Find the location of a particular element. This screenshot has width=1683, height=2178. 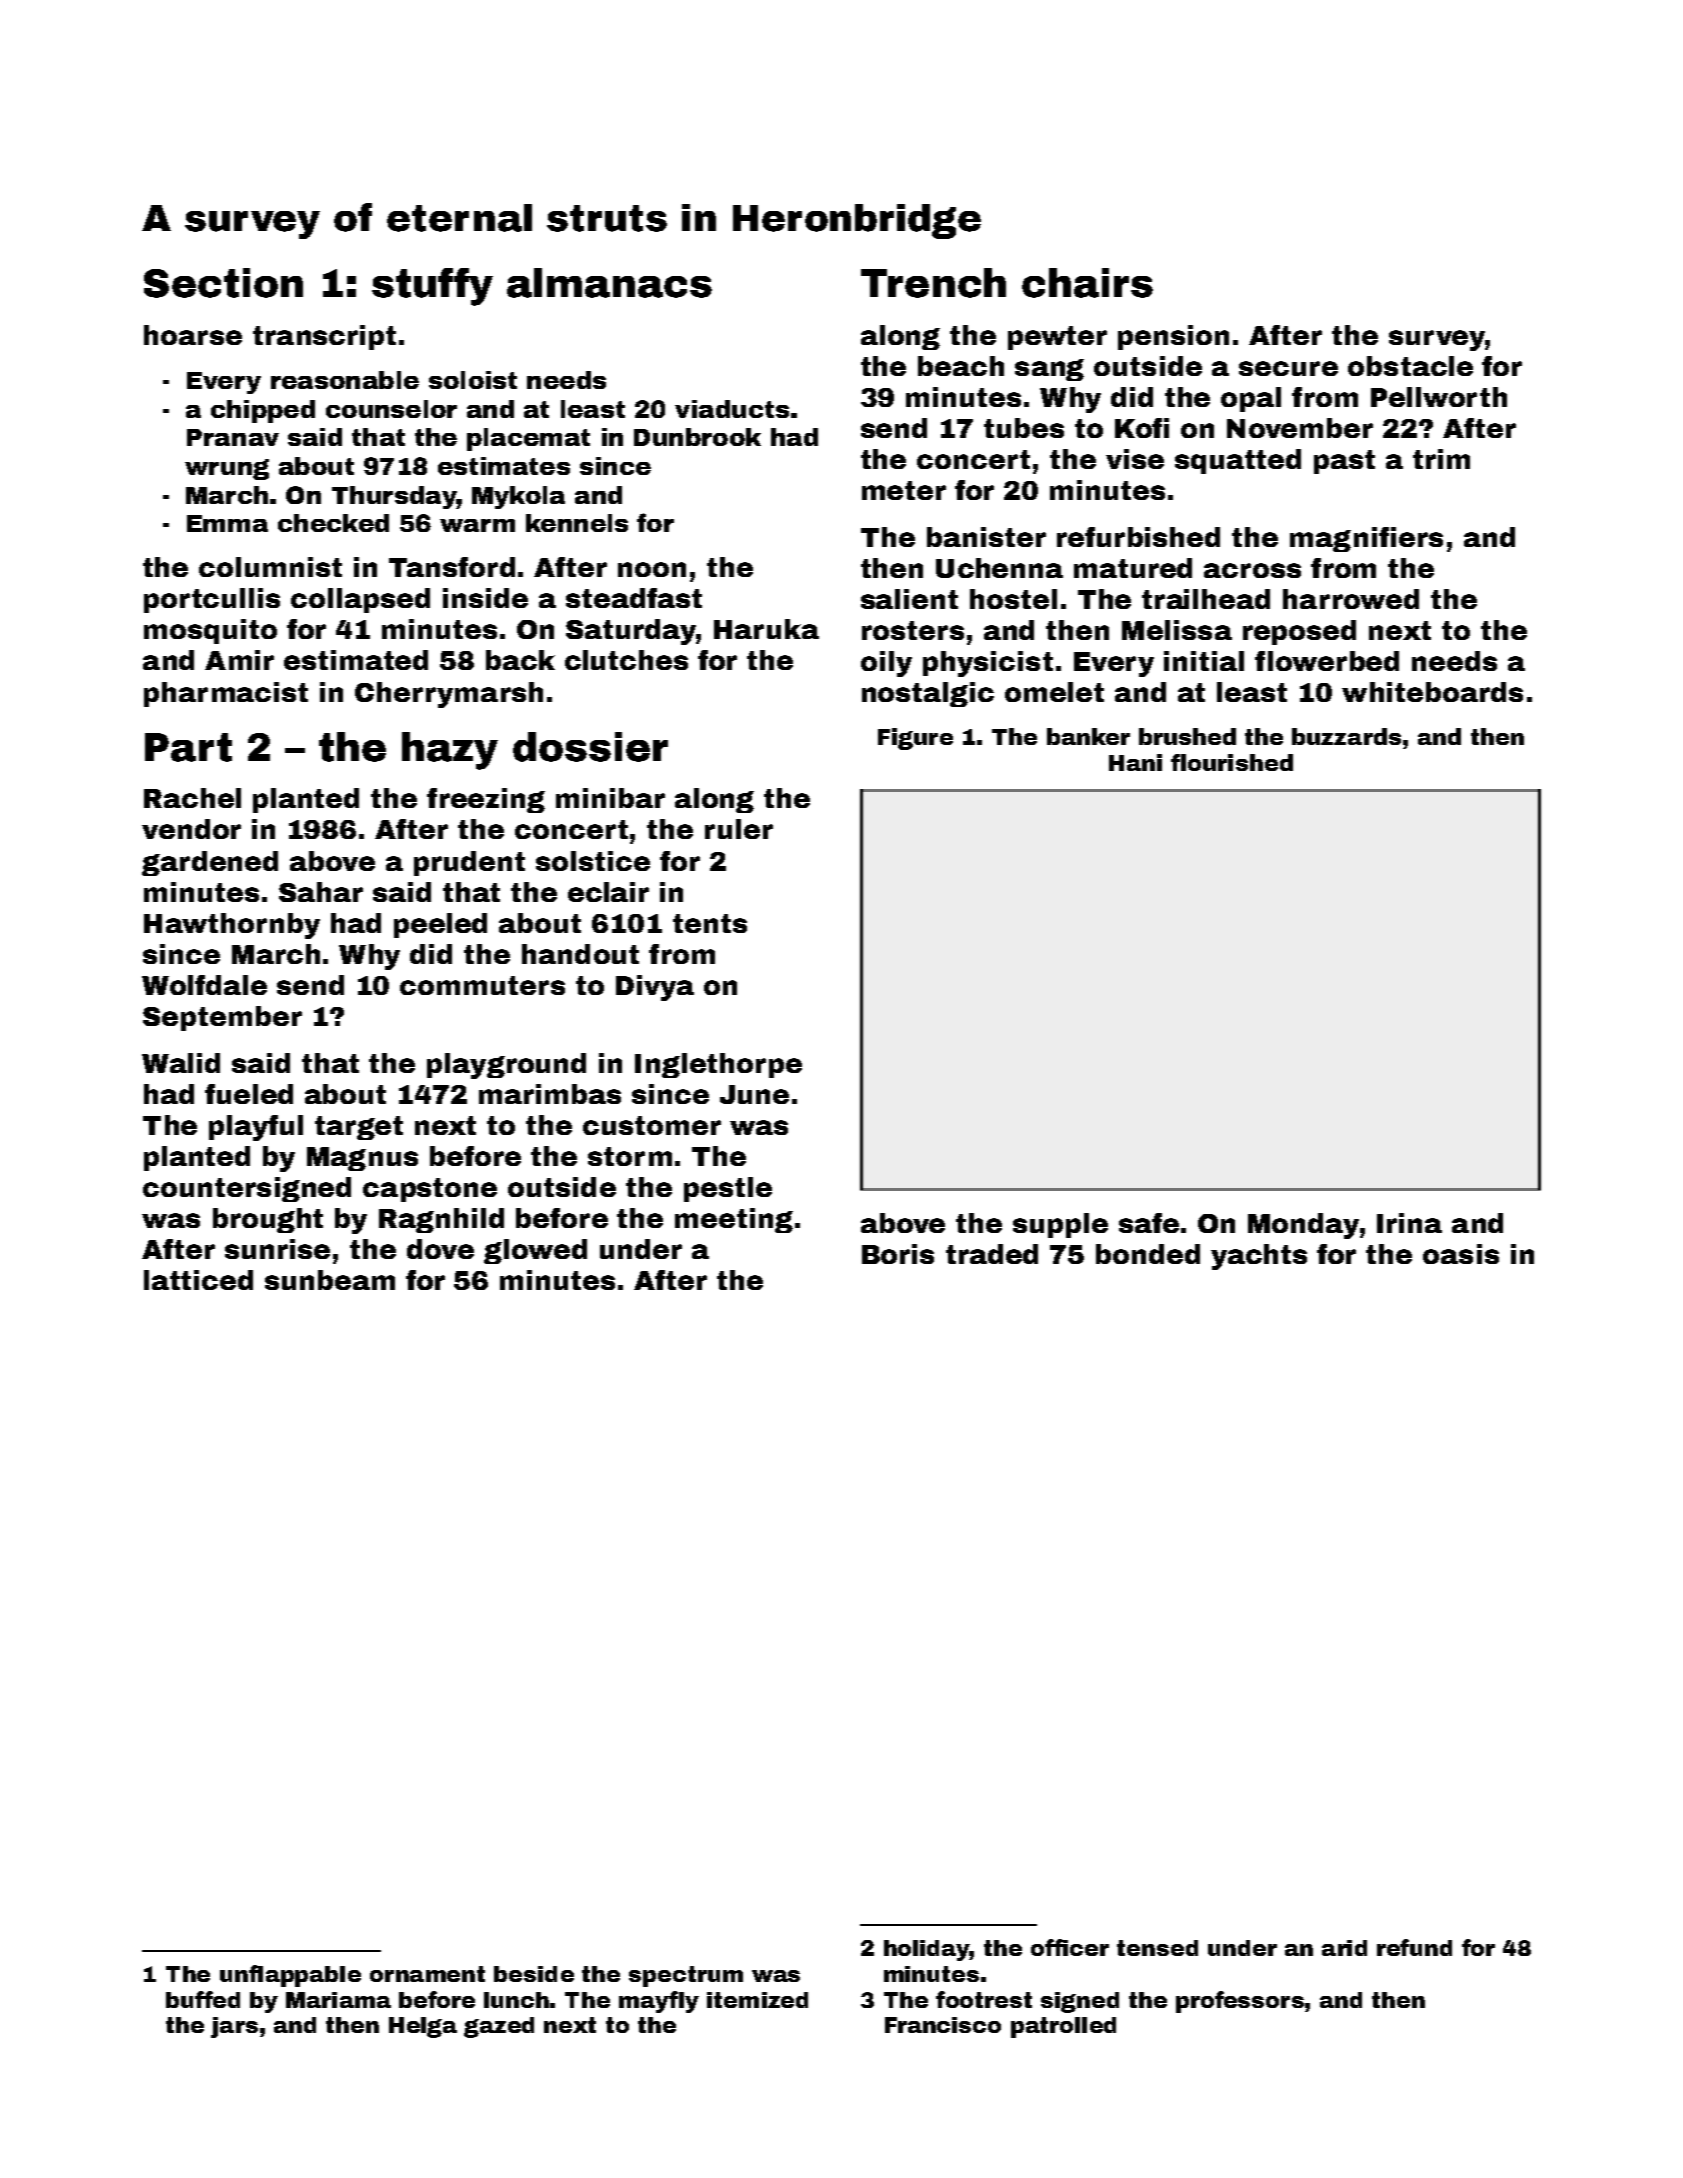

chairs is located at coordinates (1087, 283).
